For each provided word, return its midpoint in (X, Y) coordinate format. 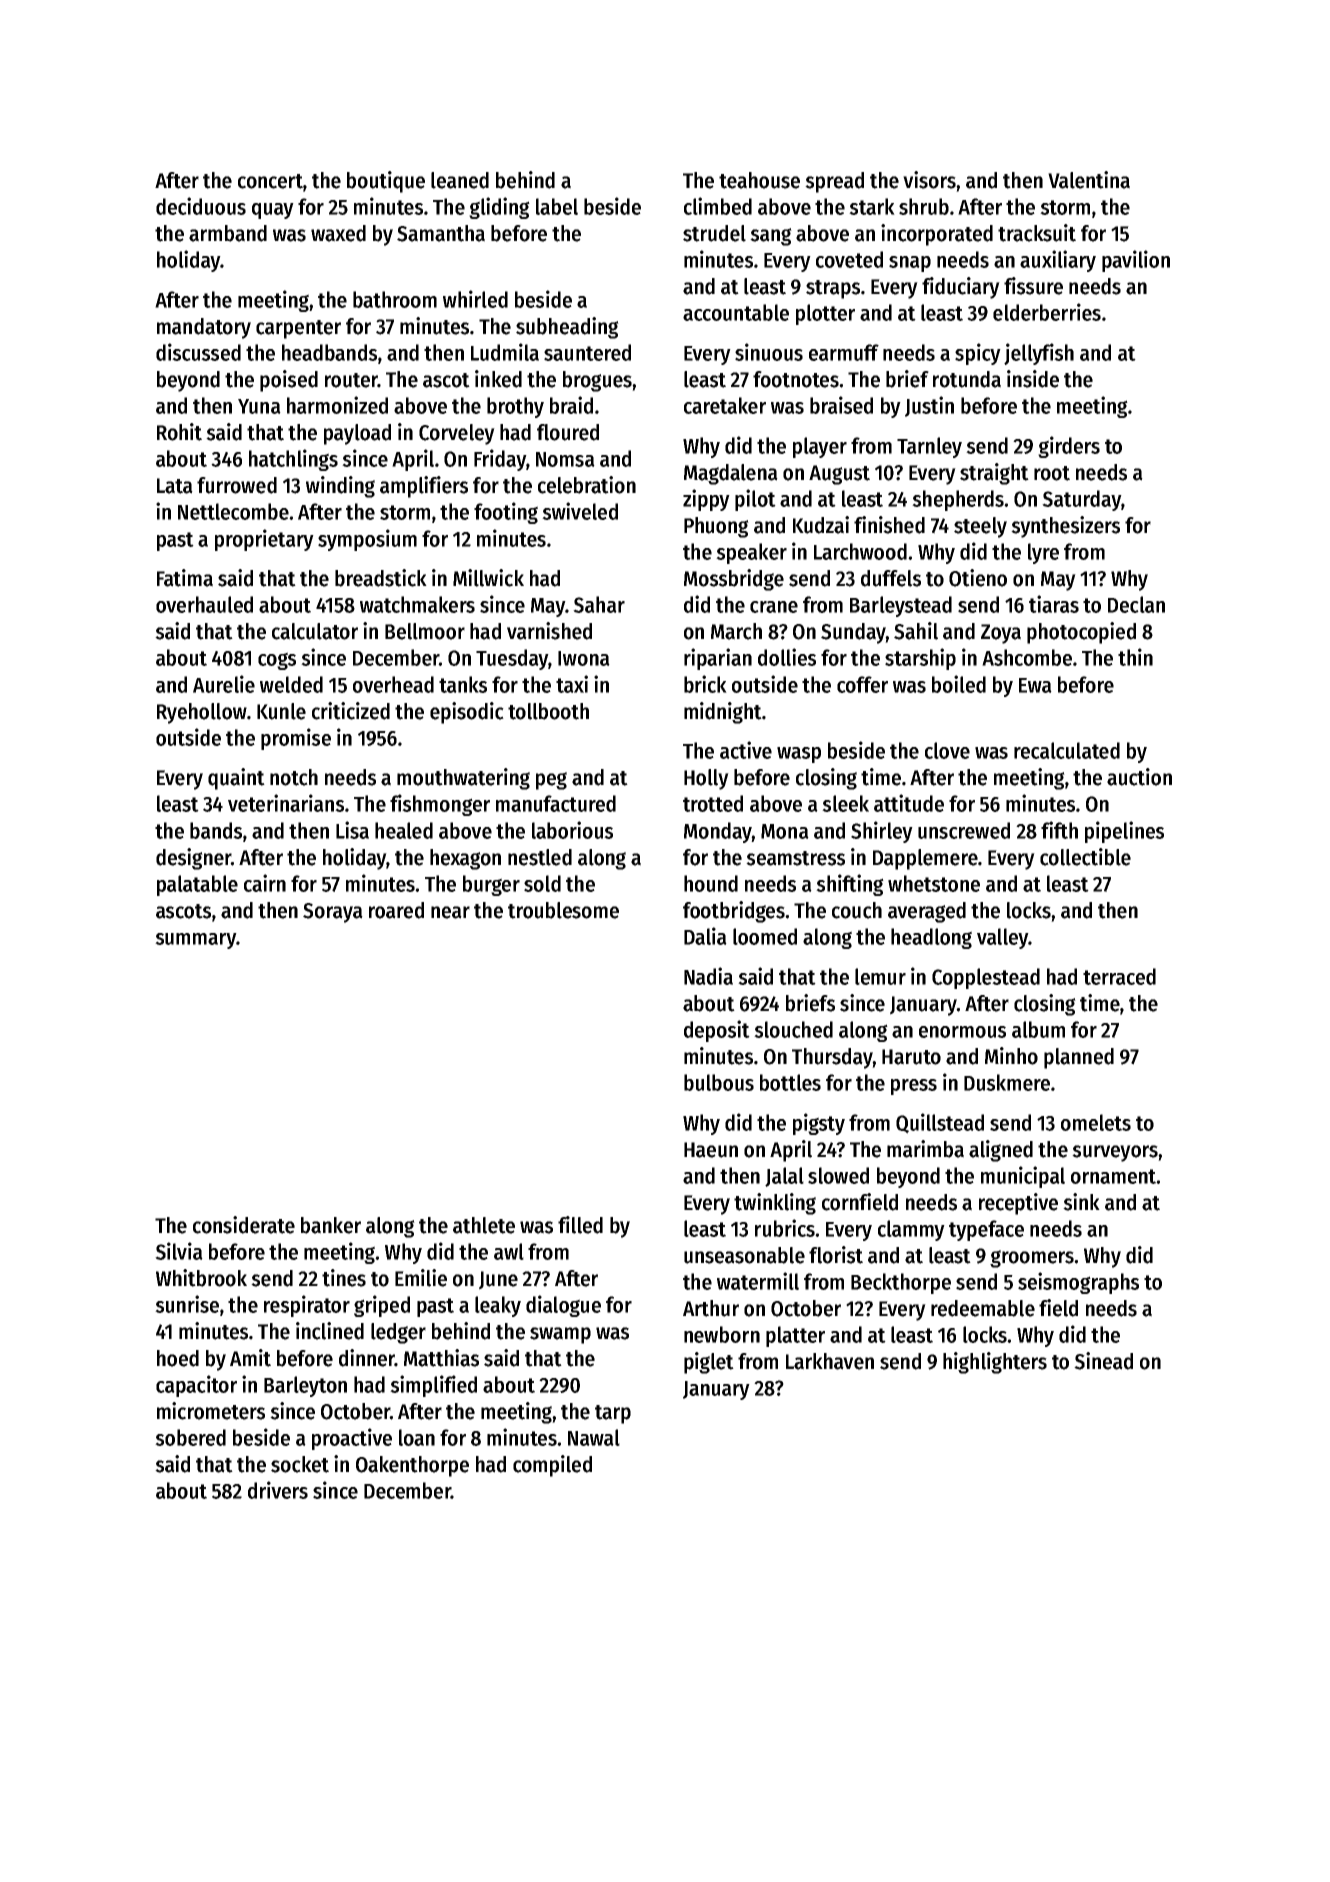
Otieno (978, 578)
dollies (787, 657)
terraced (1119, 976)
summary (195, 941)
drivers (278, 1490)
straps (833, 289)
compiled (552, 1466)
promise (296, 739)
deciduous (201, 206)
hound (711, 883)
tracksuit (1037, 233)
